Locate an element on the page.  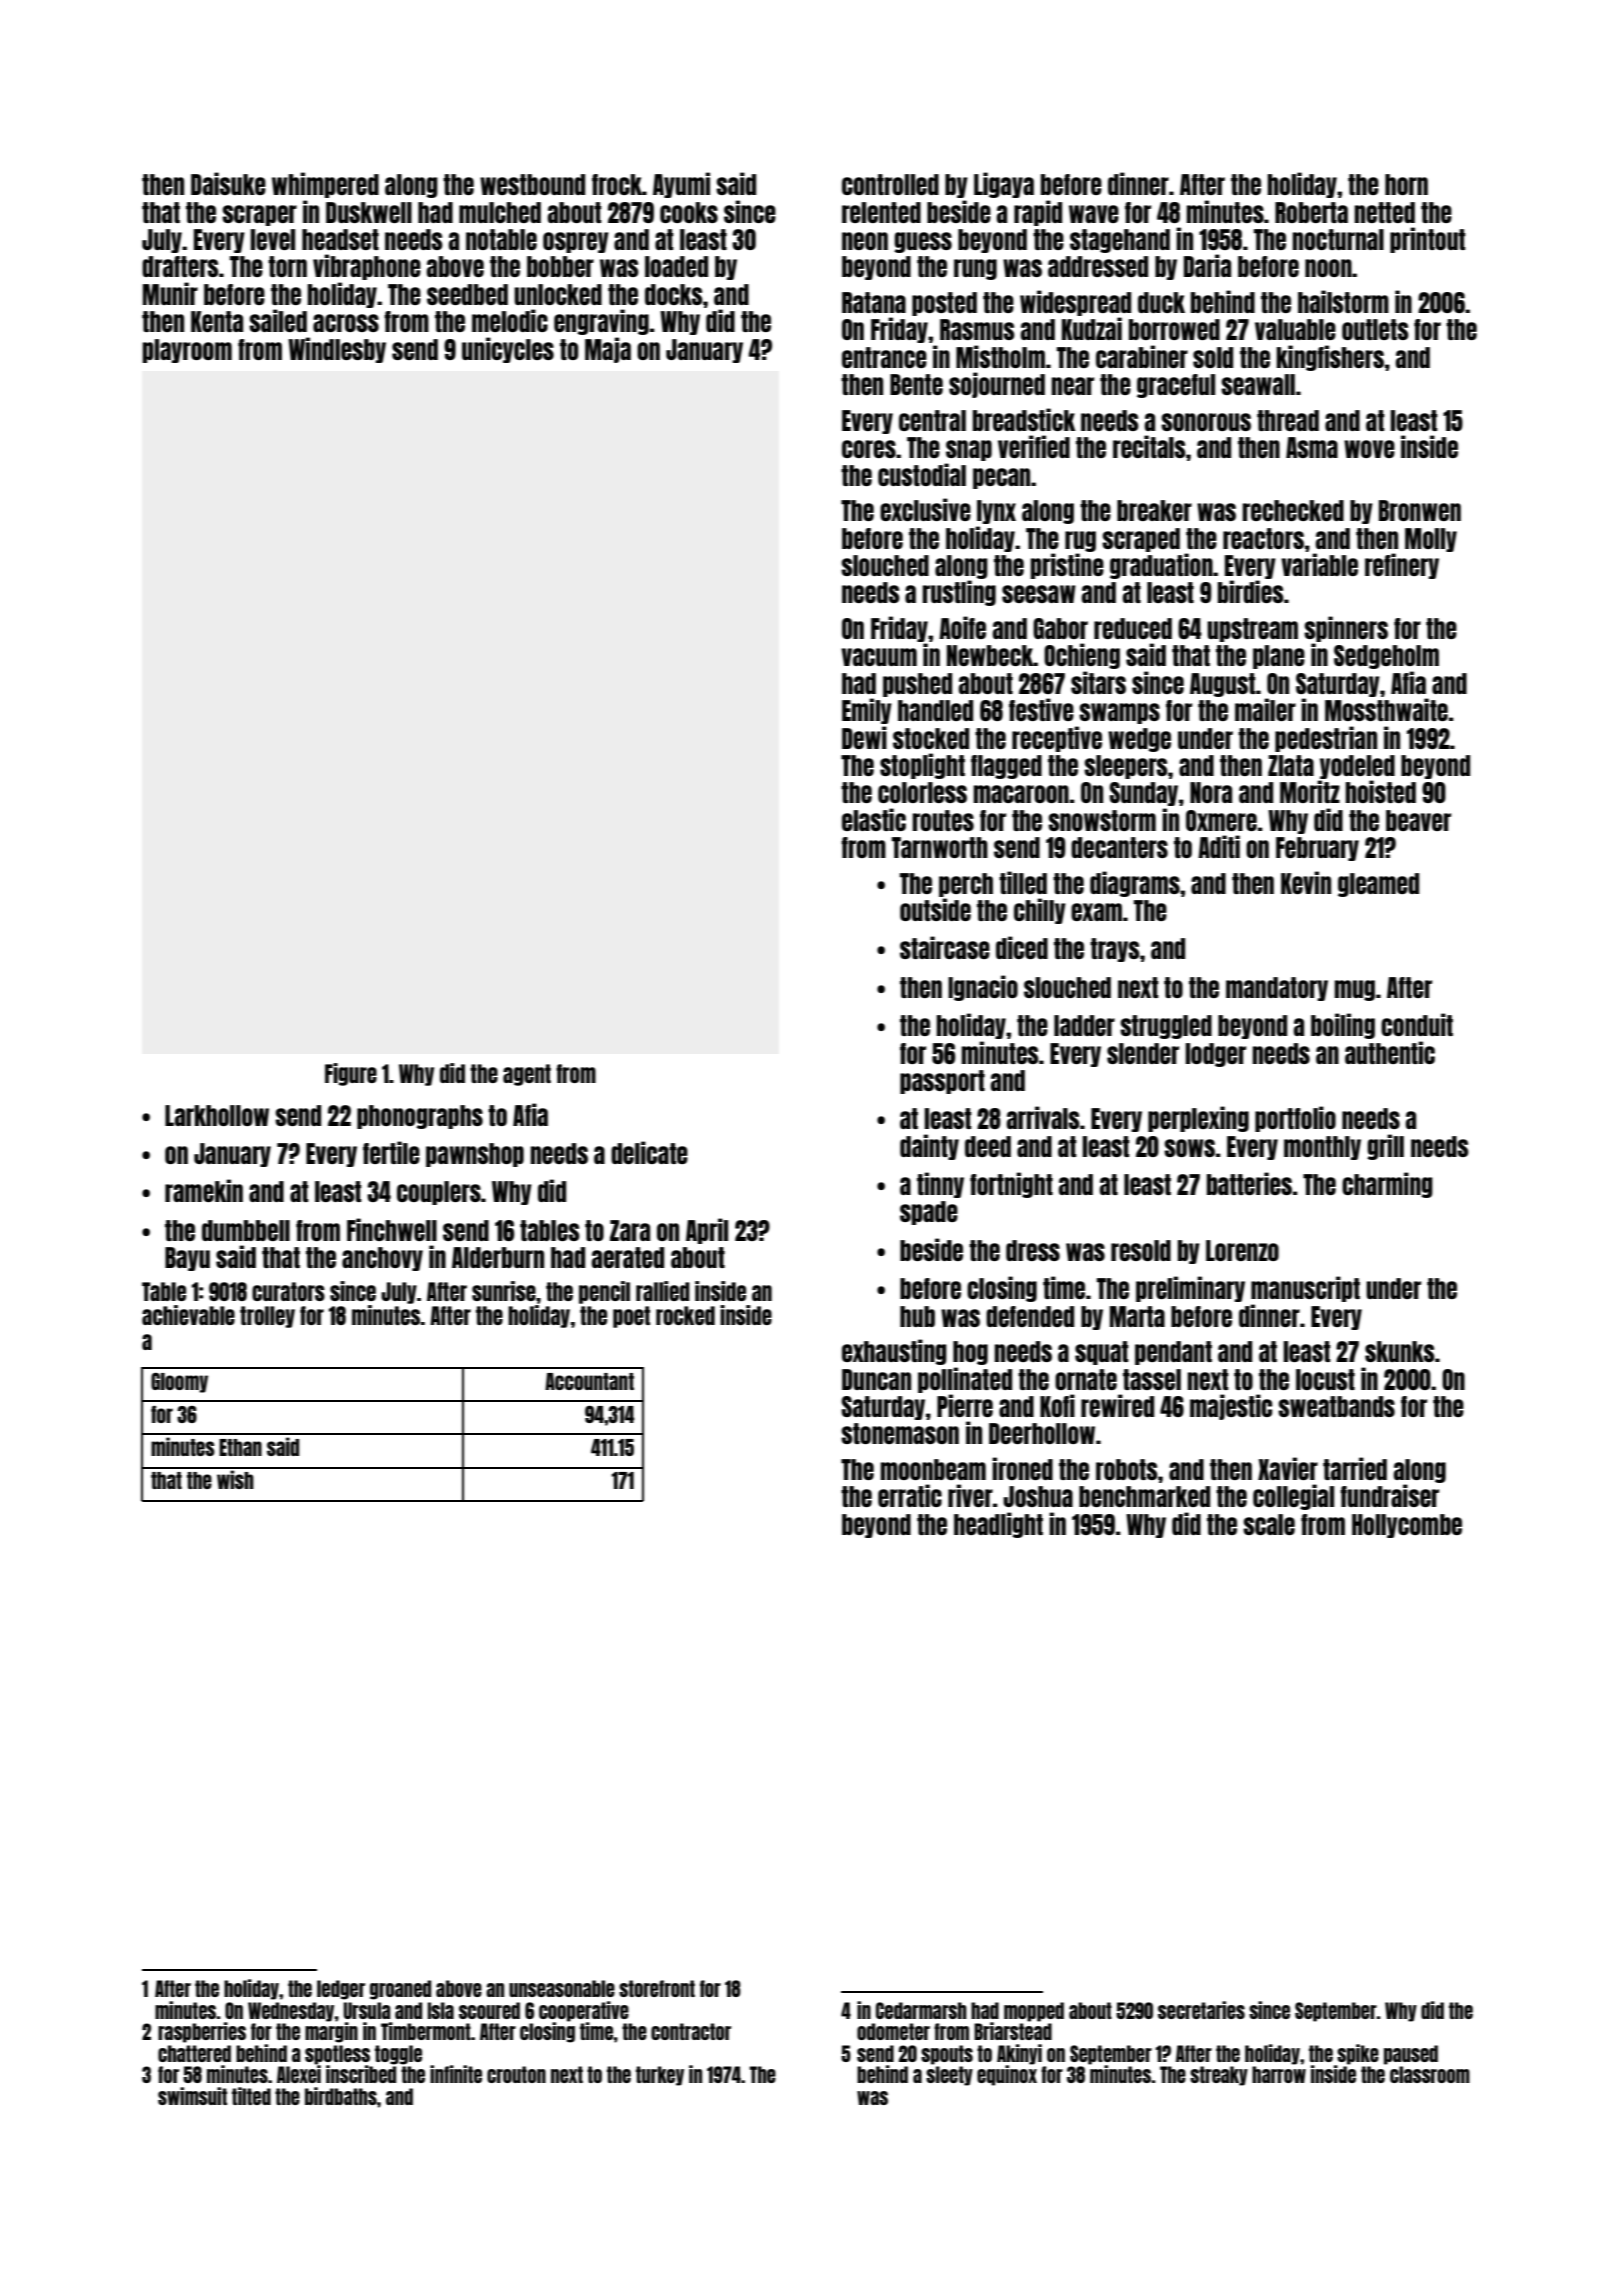
playroom is located at coordinates (187, 351).
